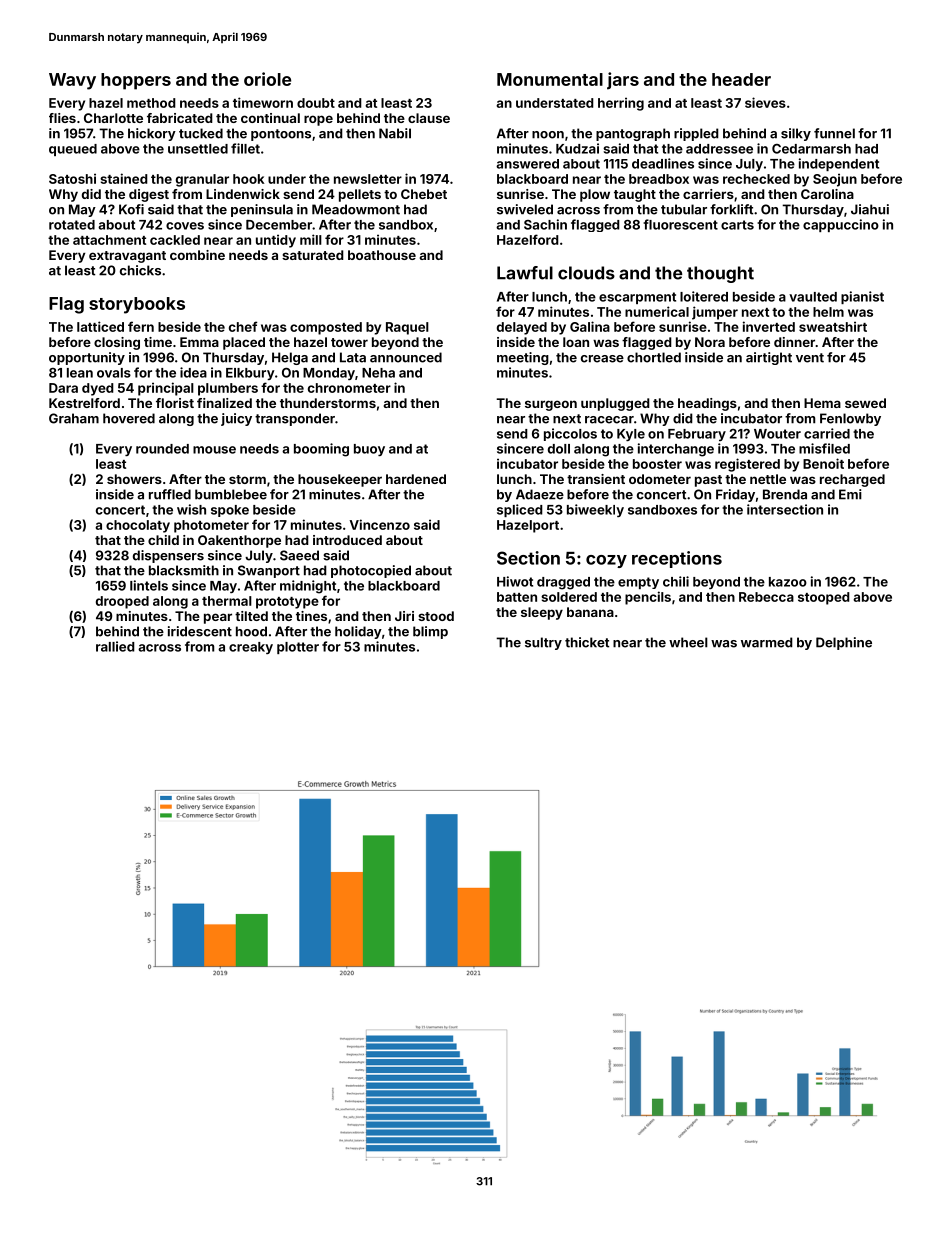  What do you see at coordinates (822, 403) in the page?
I see `Hema` at bounding box center [822, 403].
